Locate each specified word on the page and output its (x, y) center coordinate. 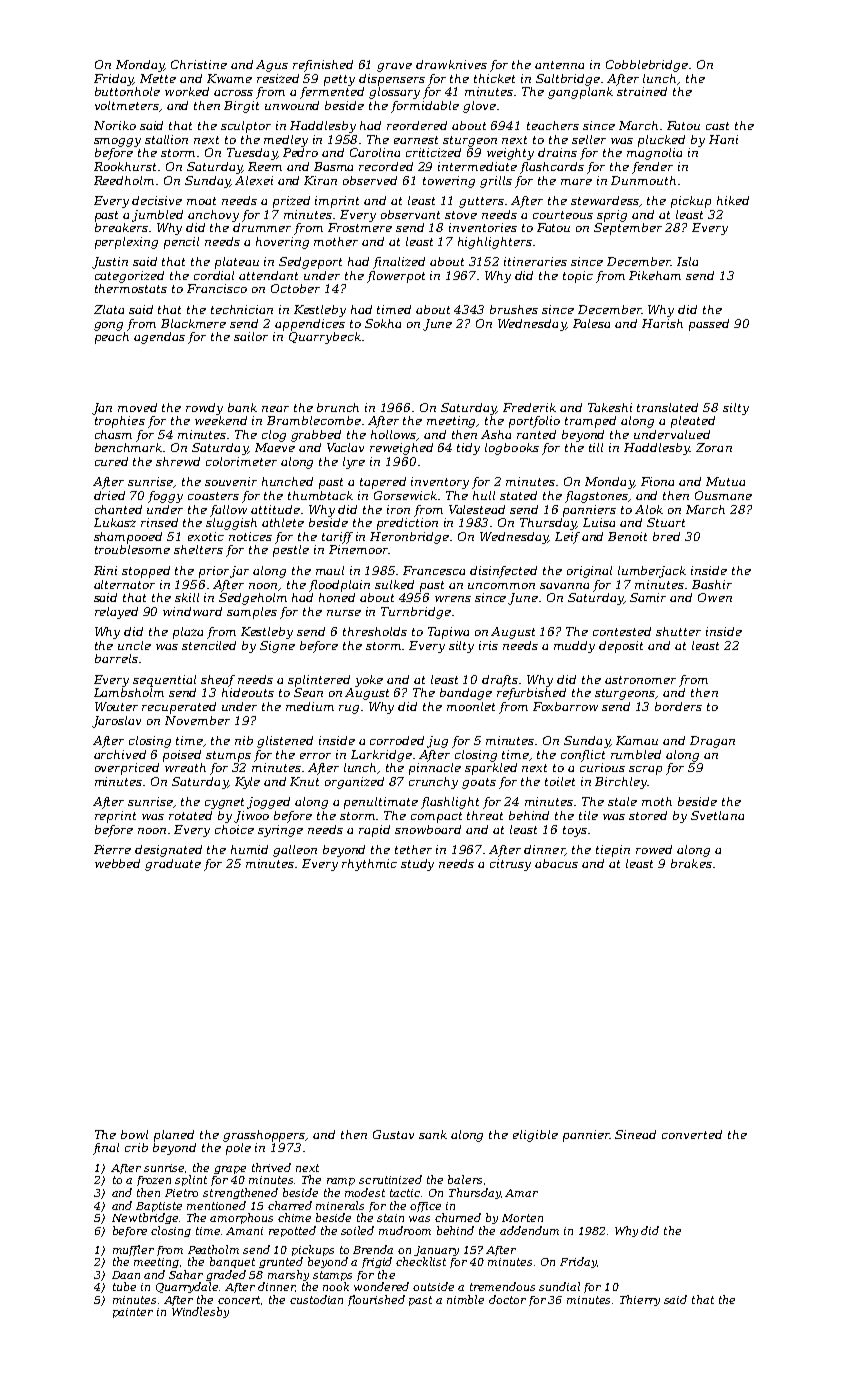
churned (458, 1217)
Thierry (640, 1300)
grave (394, 67)
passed (709, 325)
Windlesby (200, 1312)
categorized (129, 277)
